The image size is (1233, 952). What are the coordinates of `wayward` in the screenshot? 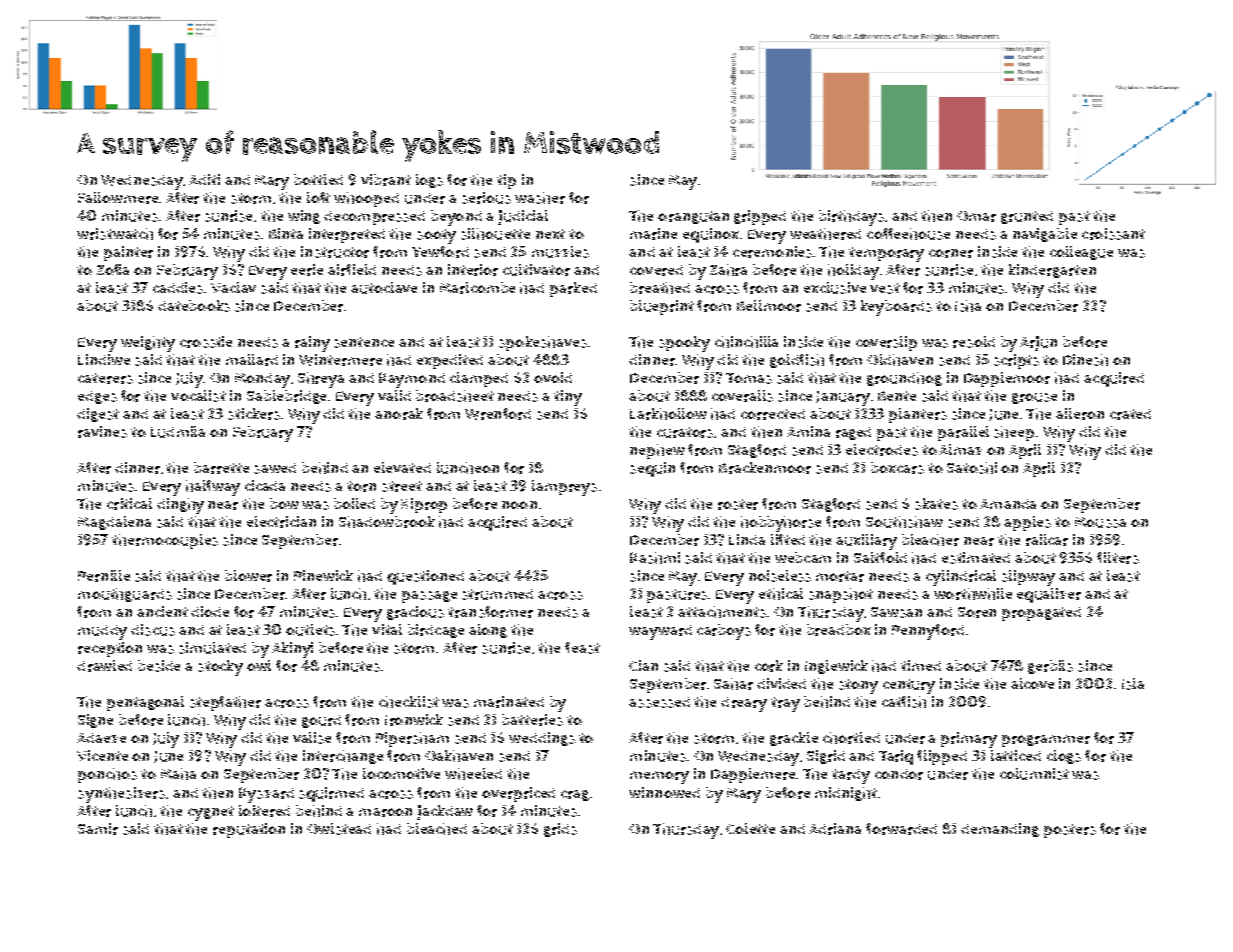 It's located at (660, 632).
